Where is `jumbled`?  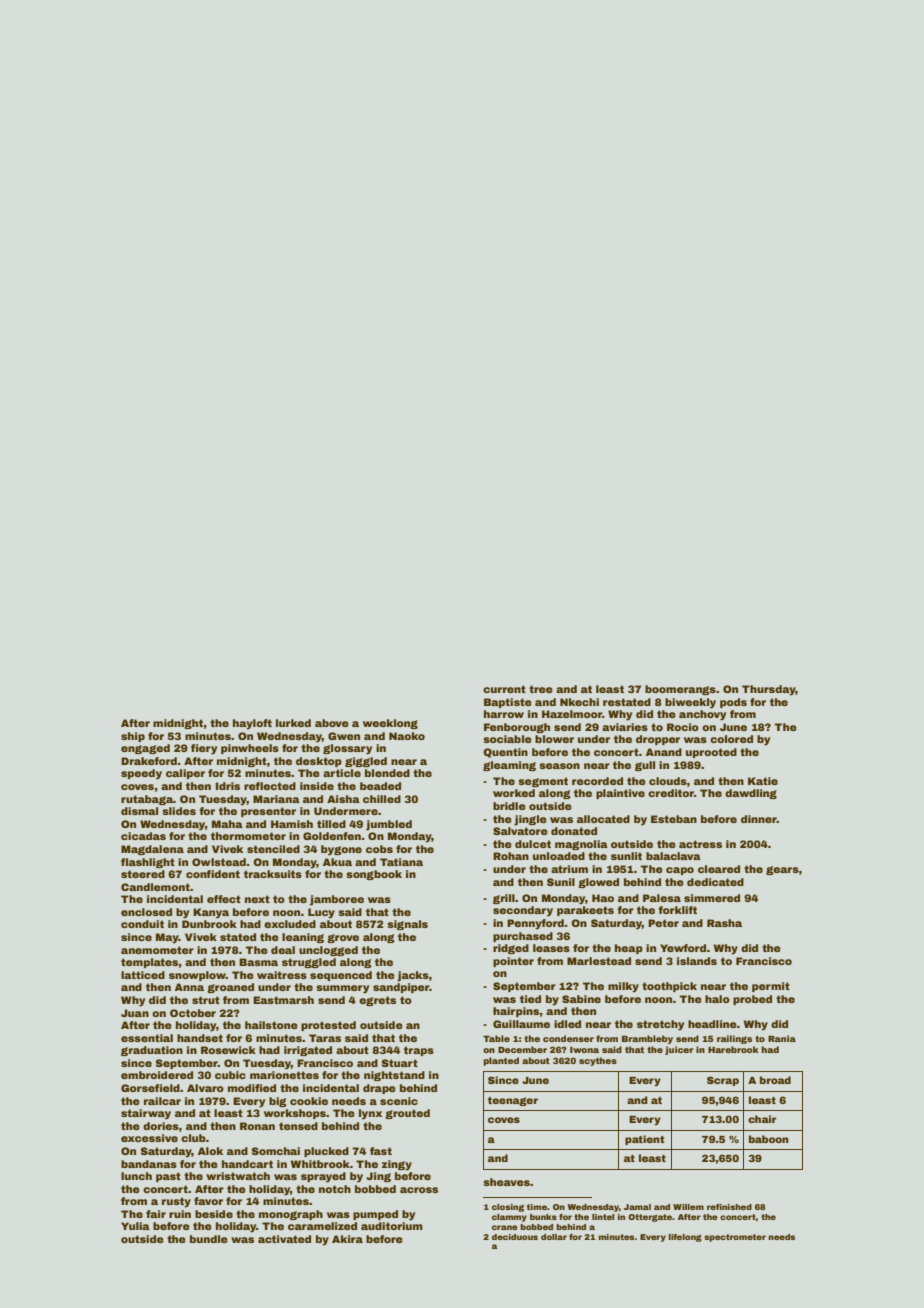
jumbled is located at coordinates (389, 825).
